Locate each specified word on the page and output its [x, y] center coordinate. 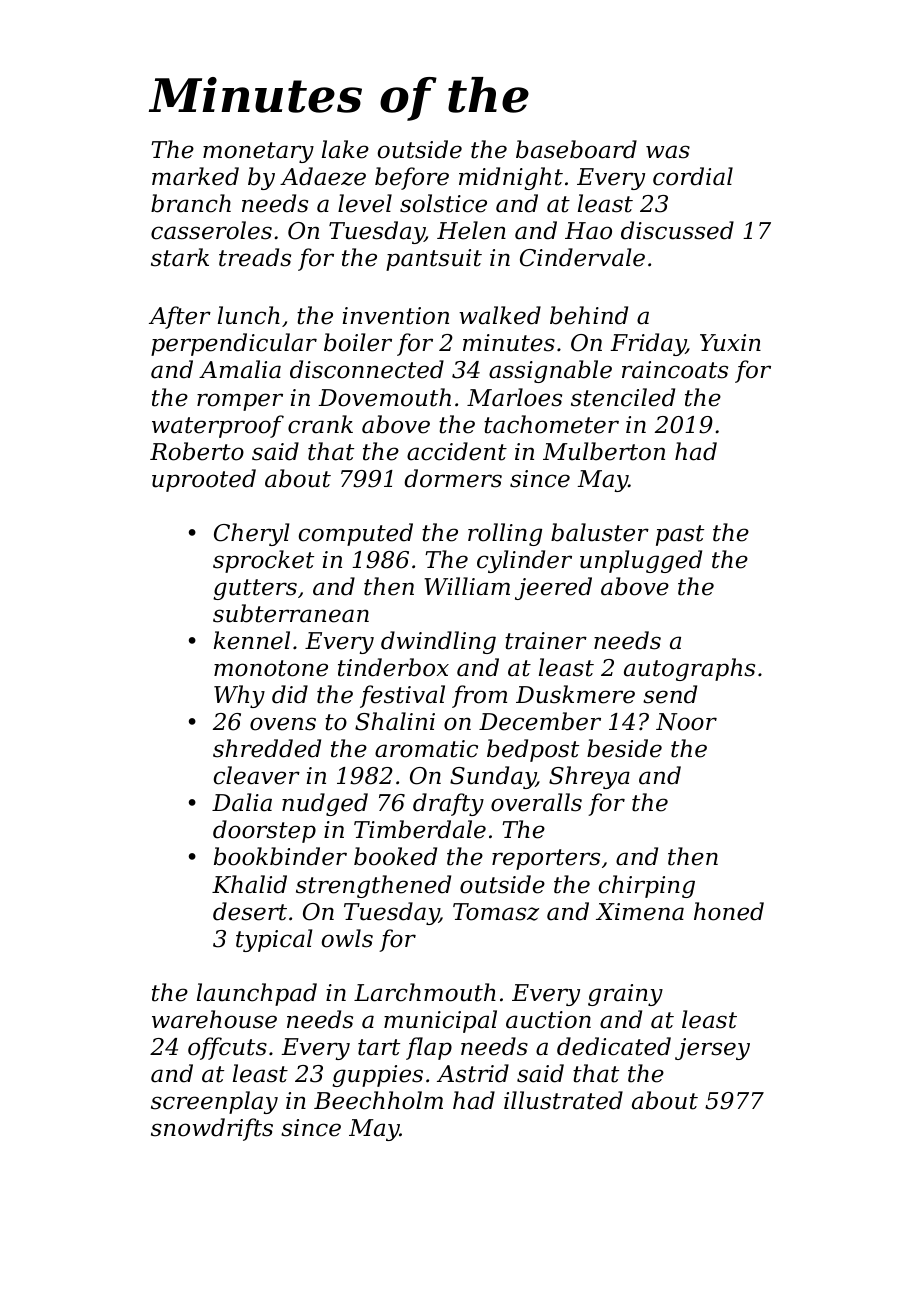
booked [395, 856]
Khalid [249, 884]
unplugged [641, 561]
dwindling [438, 642]
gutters [255, 589]
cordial [693, 176]
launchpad [257, 994]
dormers [453, 478]
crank [320, 424]
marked [195, 176]
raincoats [675, 370]
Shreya [589, 777]
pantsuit [434, 260]
